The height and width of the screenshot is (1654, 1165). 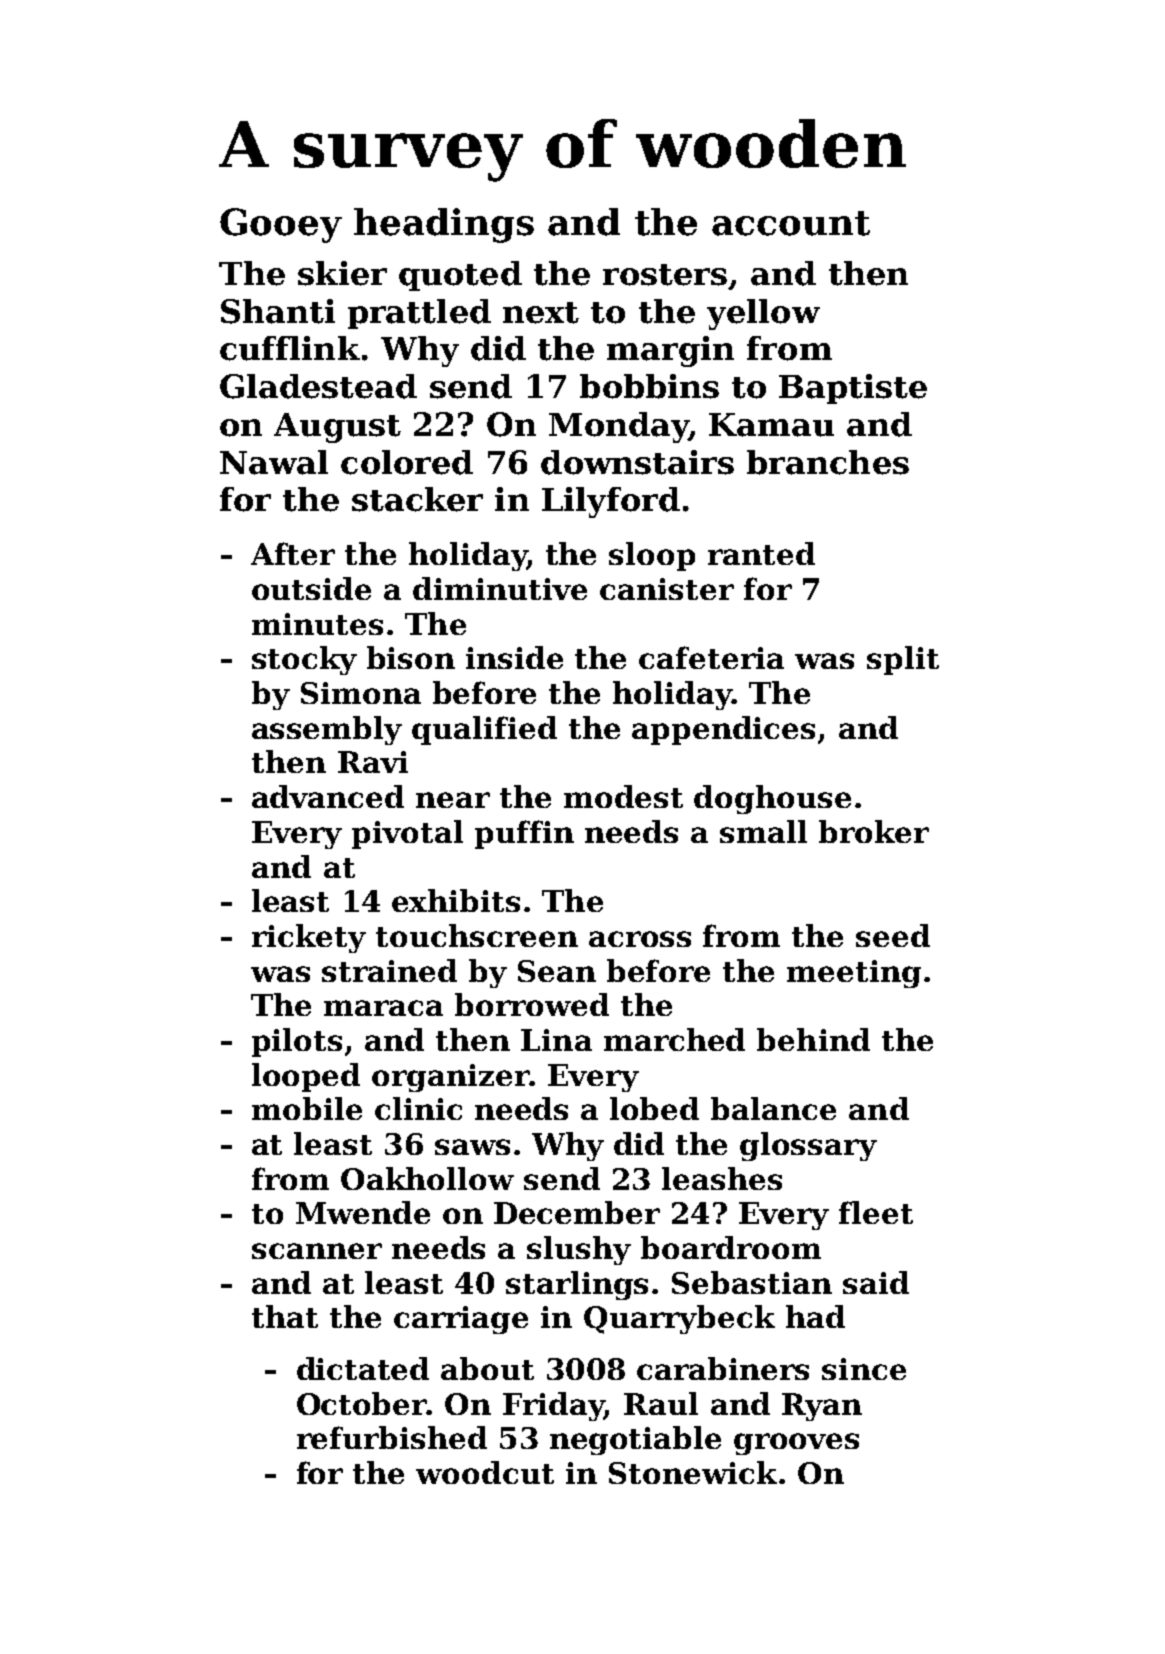 What do you see at coordinates (791, 223) in the screenshot?
I see `account` at bounding box center [791, 223].
